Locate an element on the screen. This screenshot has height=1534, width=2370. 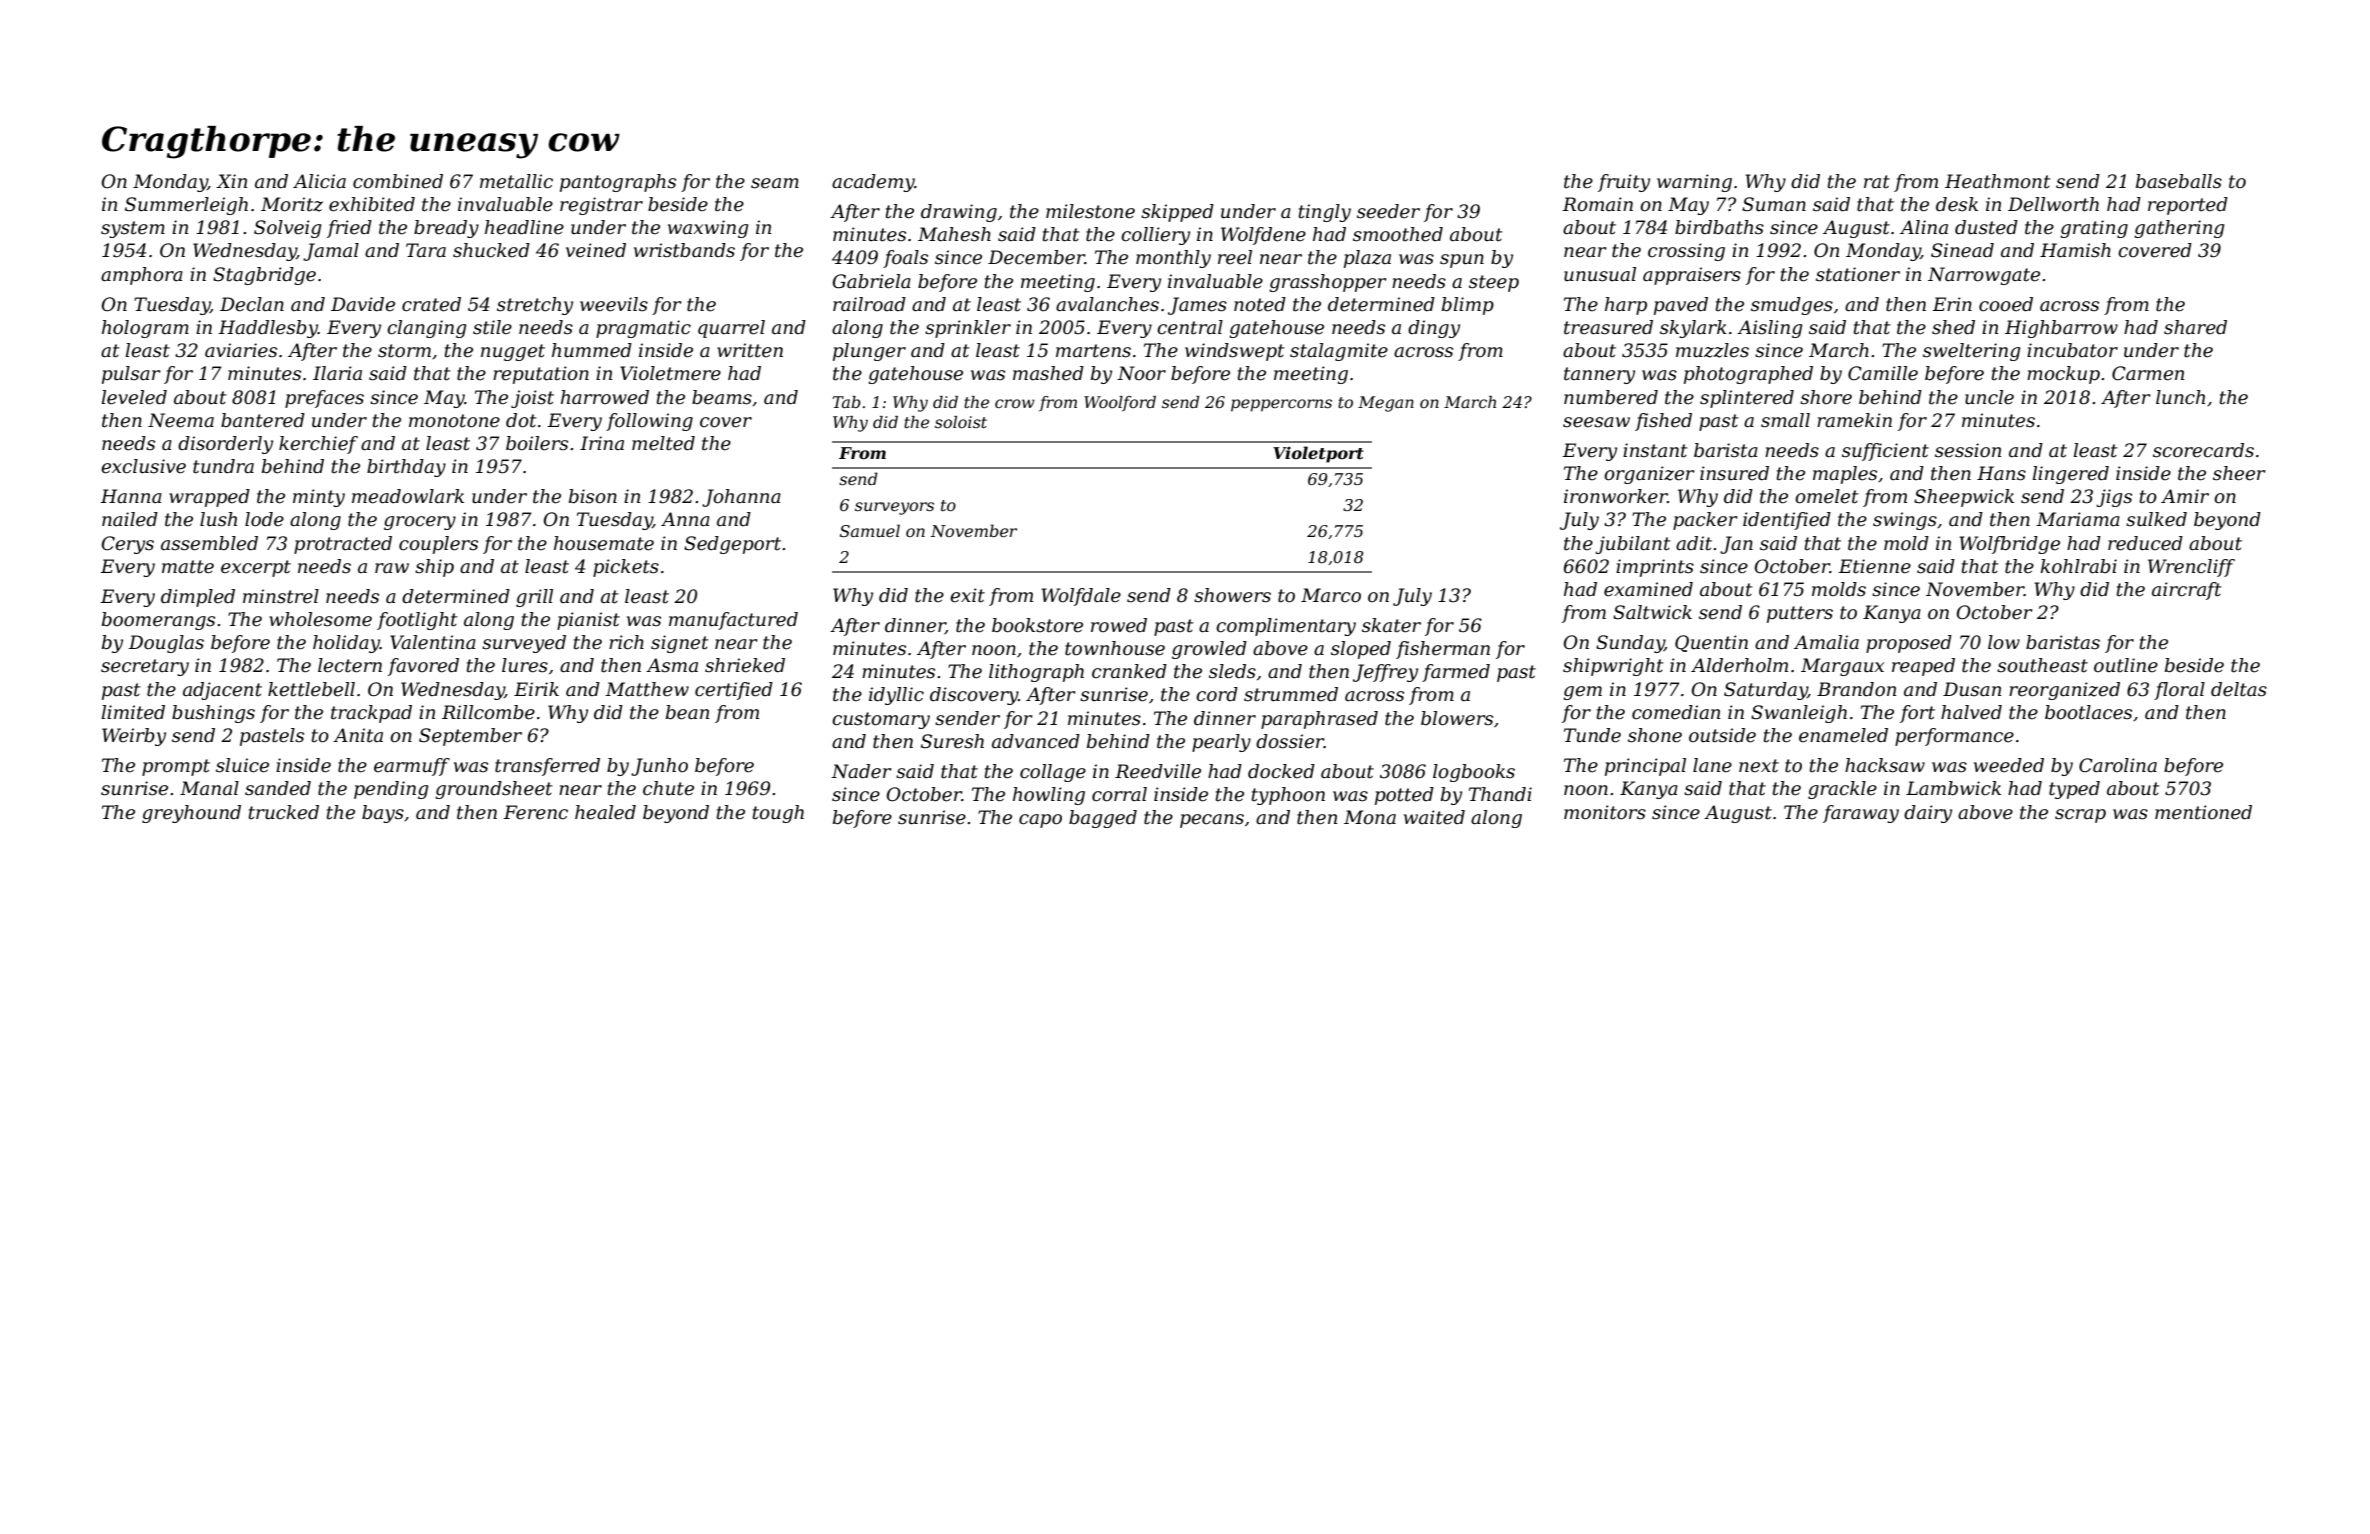
mentioned is located at coordinates (2203, 812).
